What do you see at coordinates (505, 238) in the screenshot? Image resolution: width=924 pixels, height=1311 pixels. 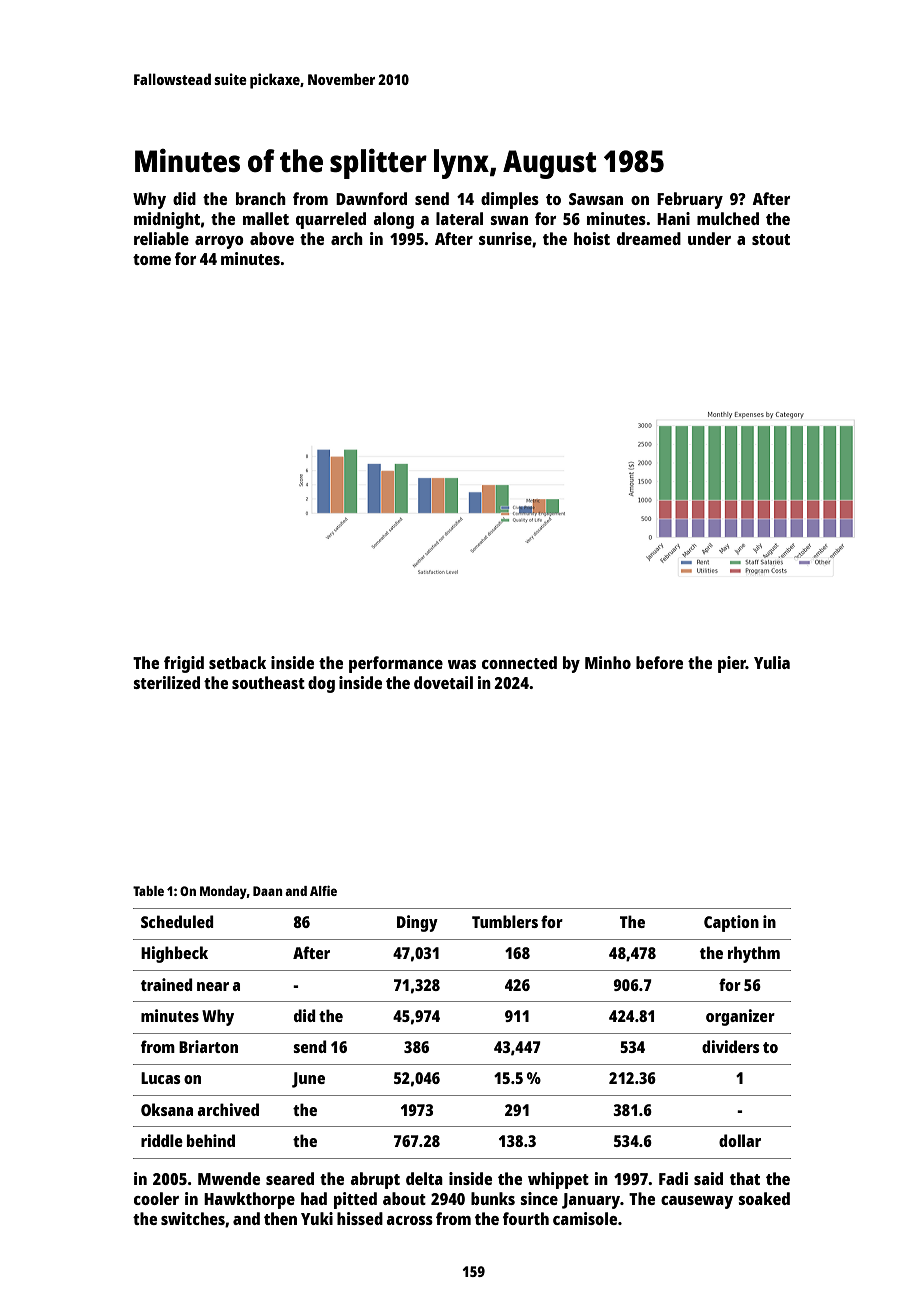 I see `sunrise` at bounding box center [505, 238].
